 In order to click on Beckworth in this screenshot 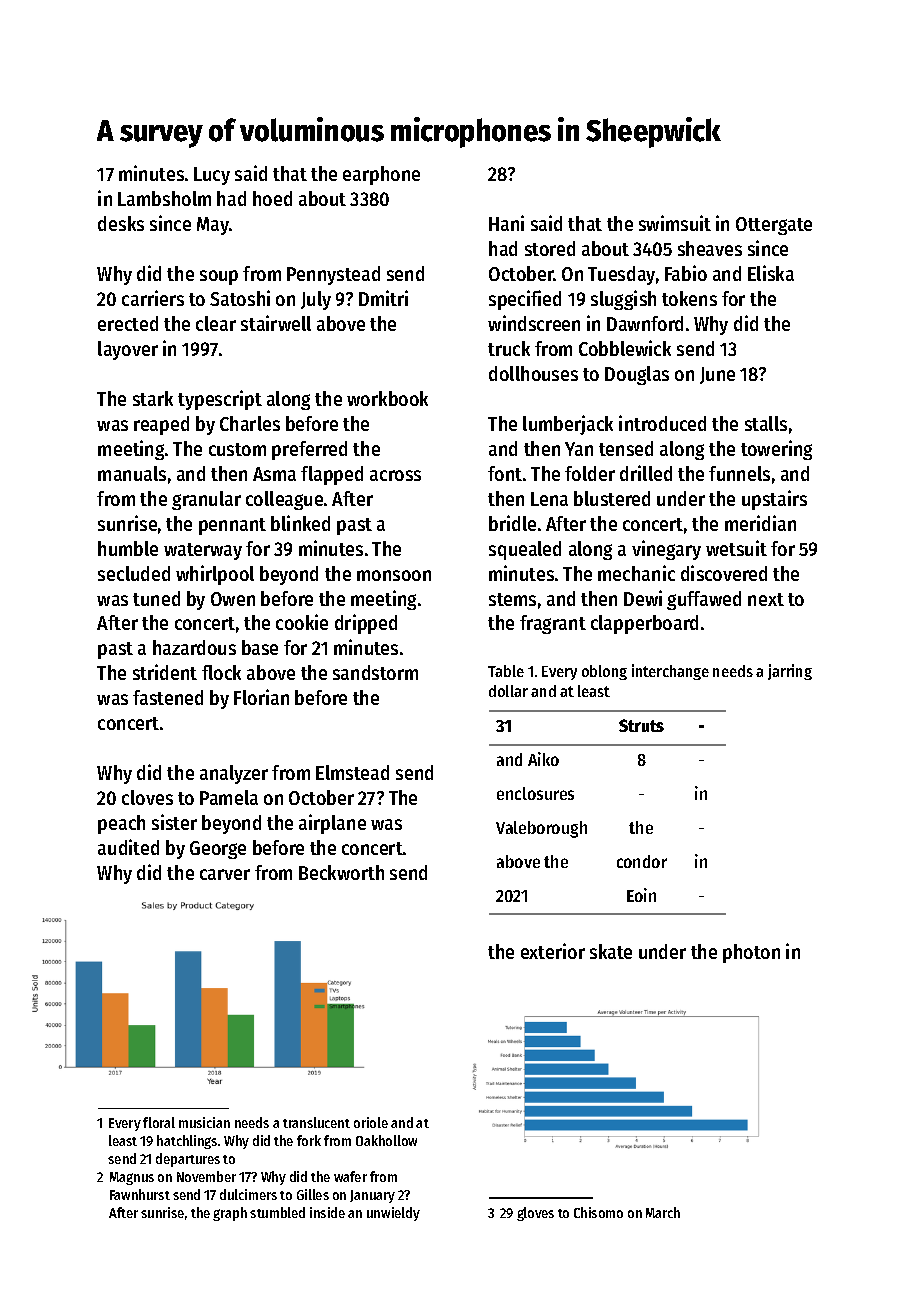, I will do `click(341, 872)`.
